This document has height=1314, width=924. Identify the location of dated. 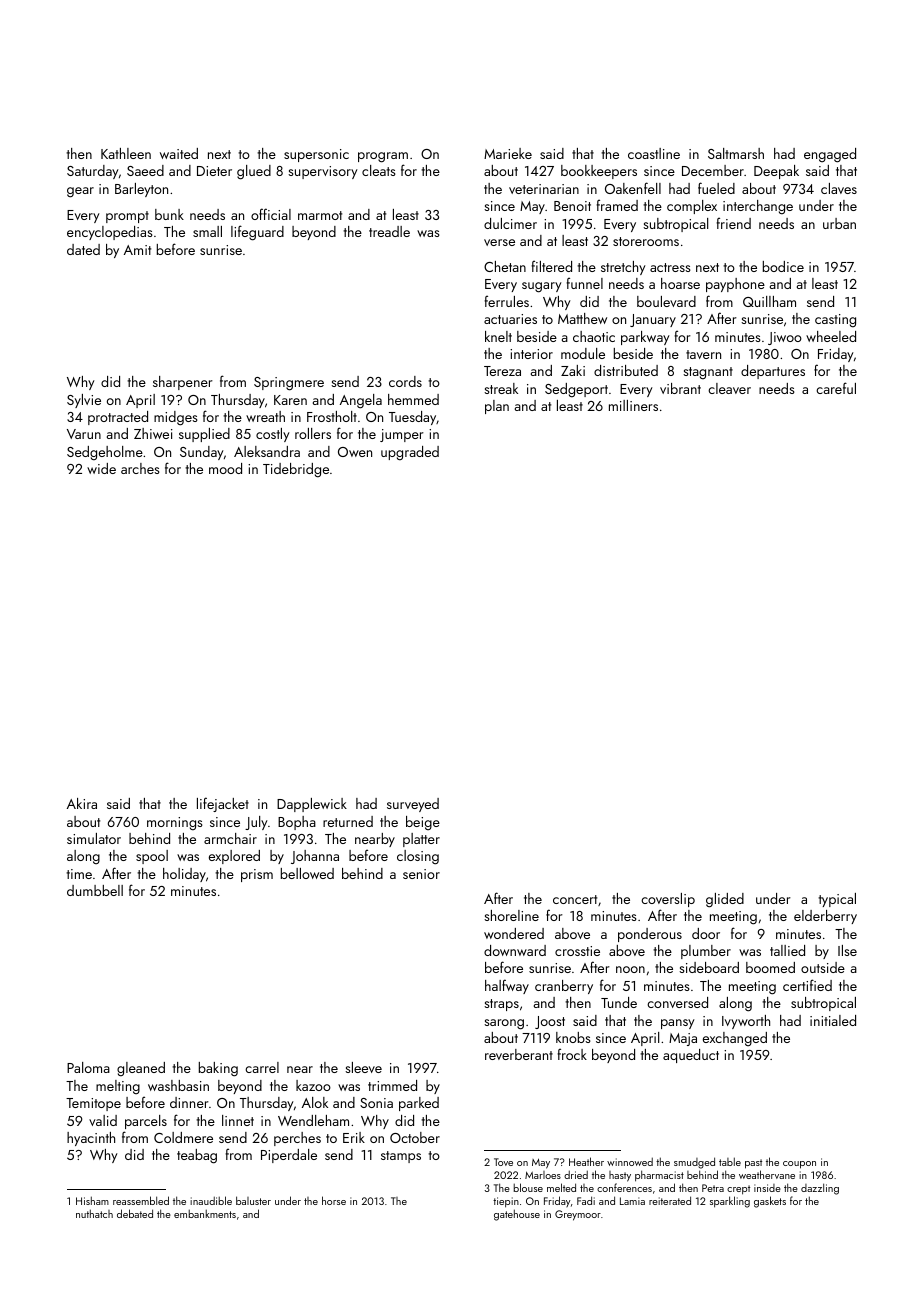
(83, 249).
